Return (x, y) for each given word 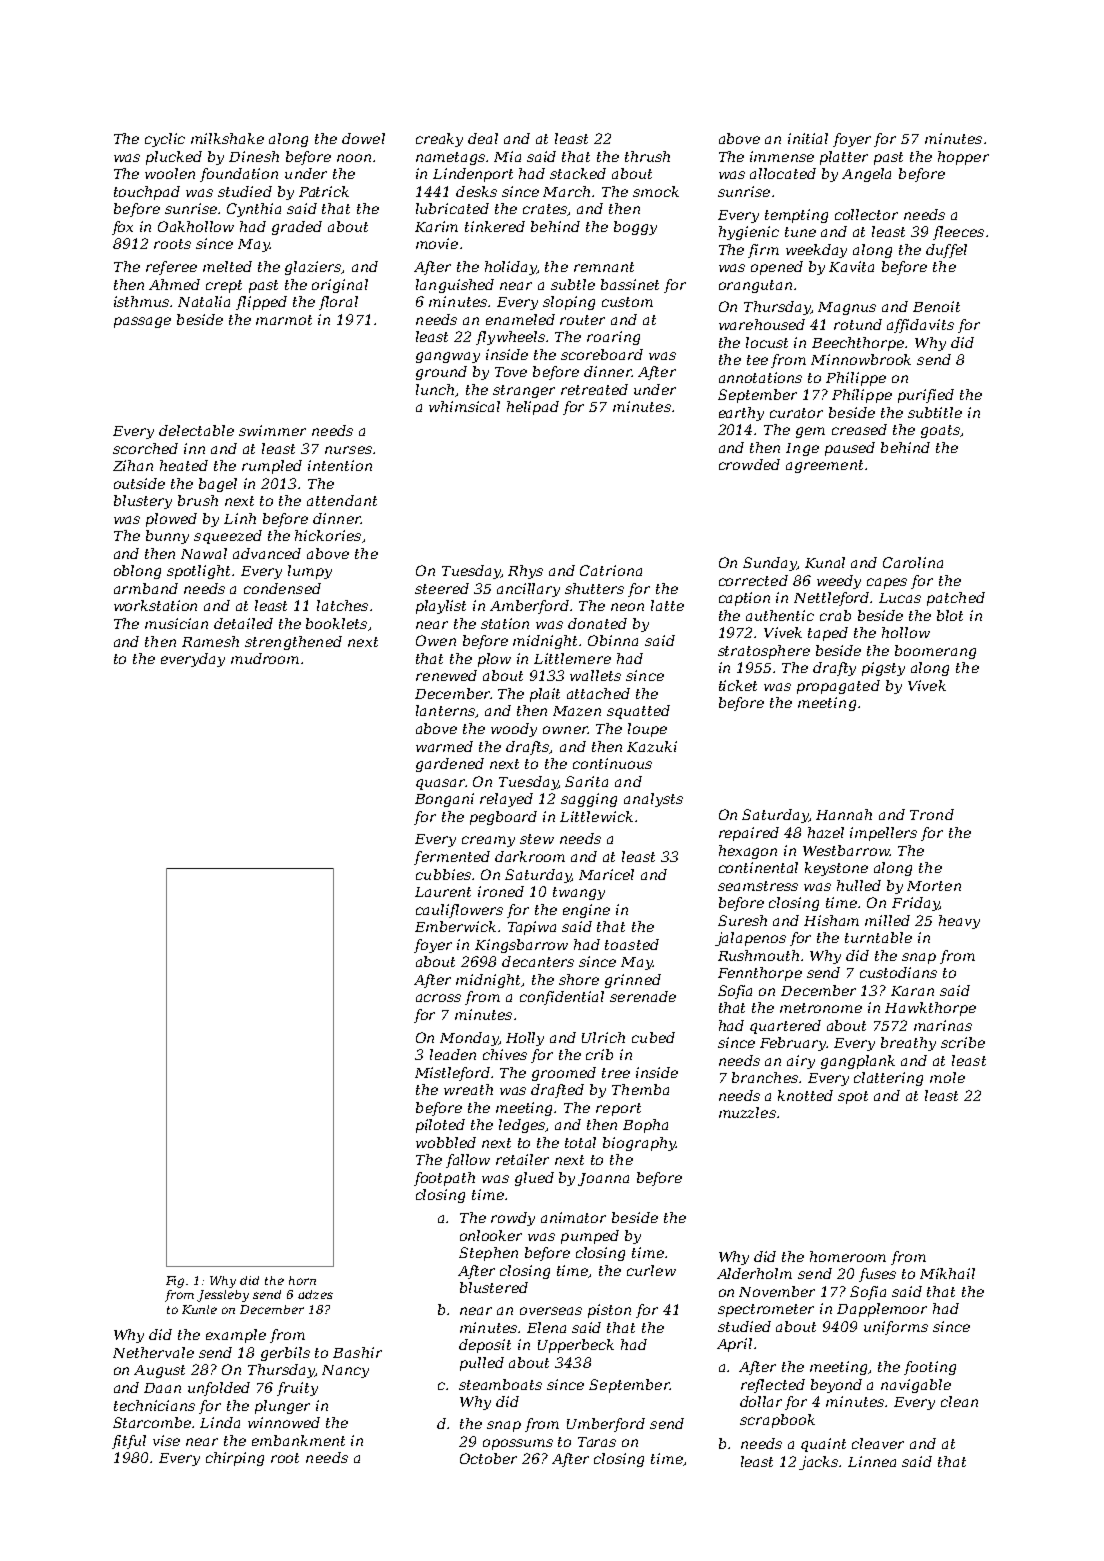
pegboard (503, 818)
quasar (440, 784)
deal (483, 138)
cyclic (165, 140)
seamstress (758, 886)
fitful (129, 1442)
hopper (963, 158)
